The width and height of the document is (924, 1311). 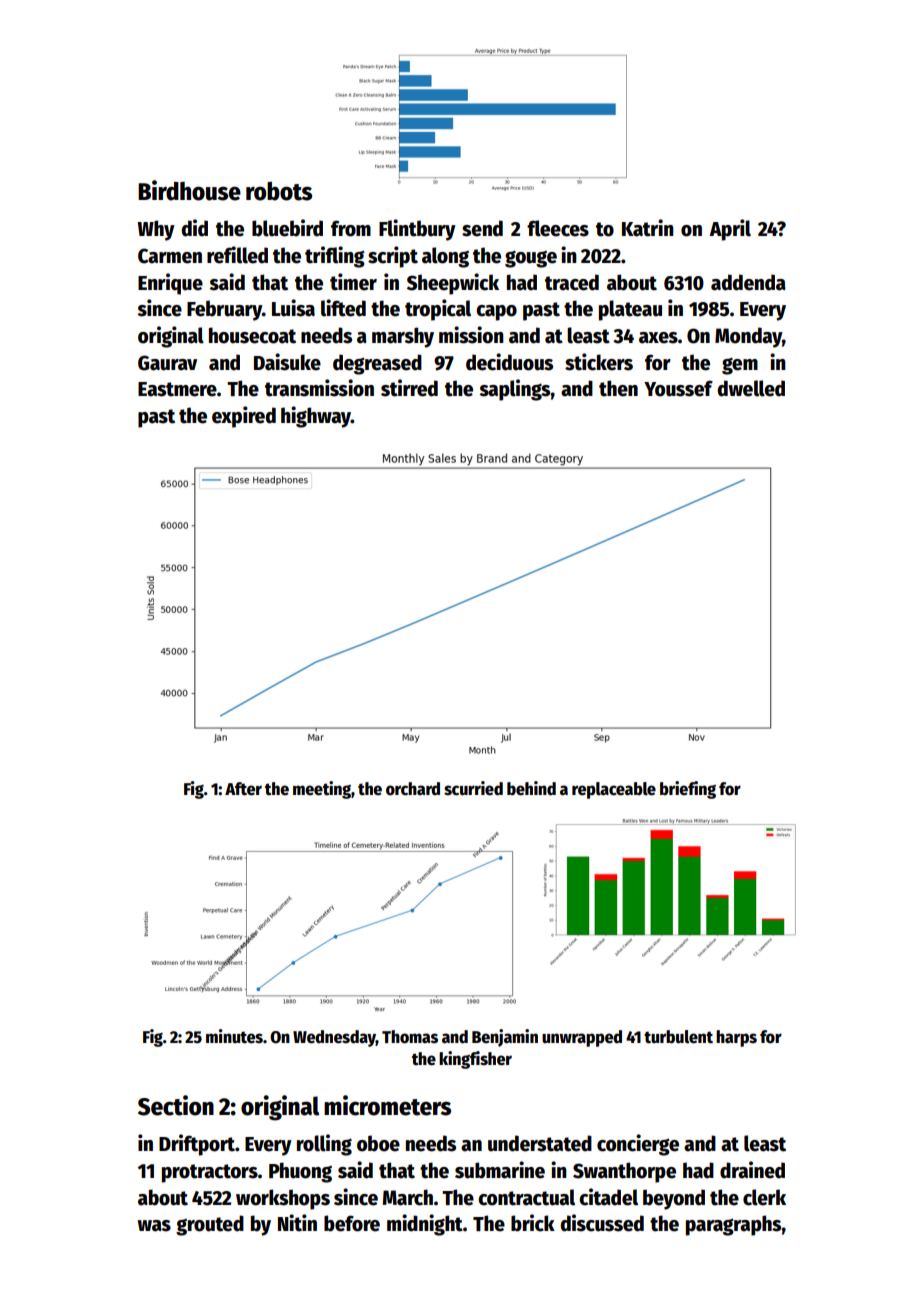 What do you see at coordinates (688, 790) in the document?
I see `briefing` at bounding box center [688, 790].
